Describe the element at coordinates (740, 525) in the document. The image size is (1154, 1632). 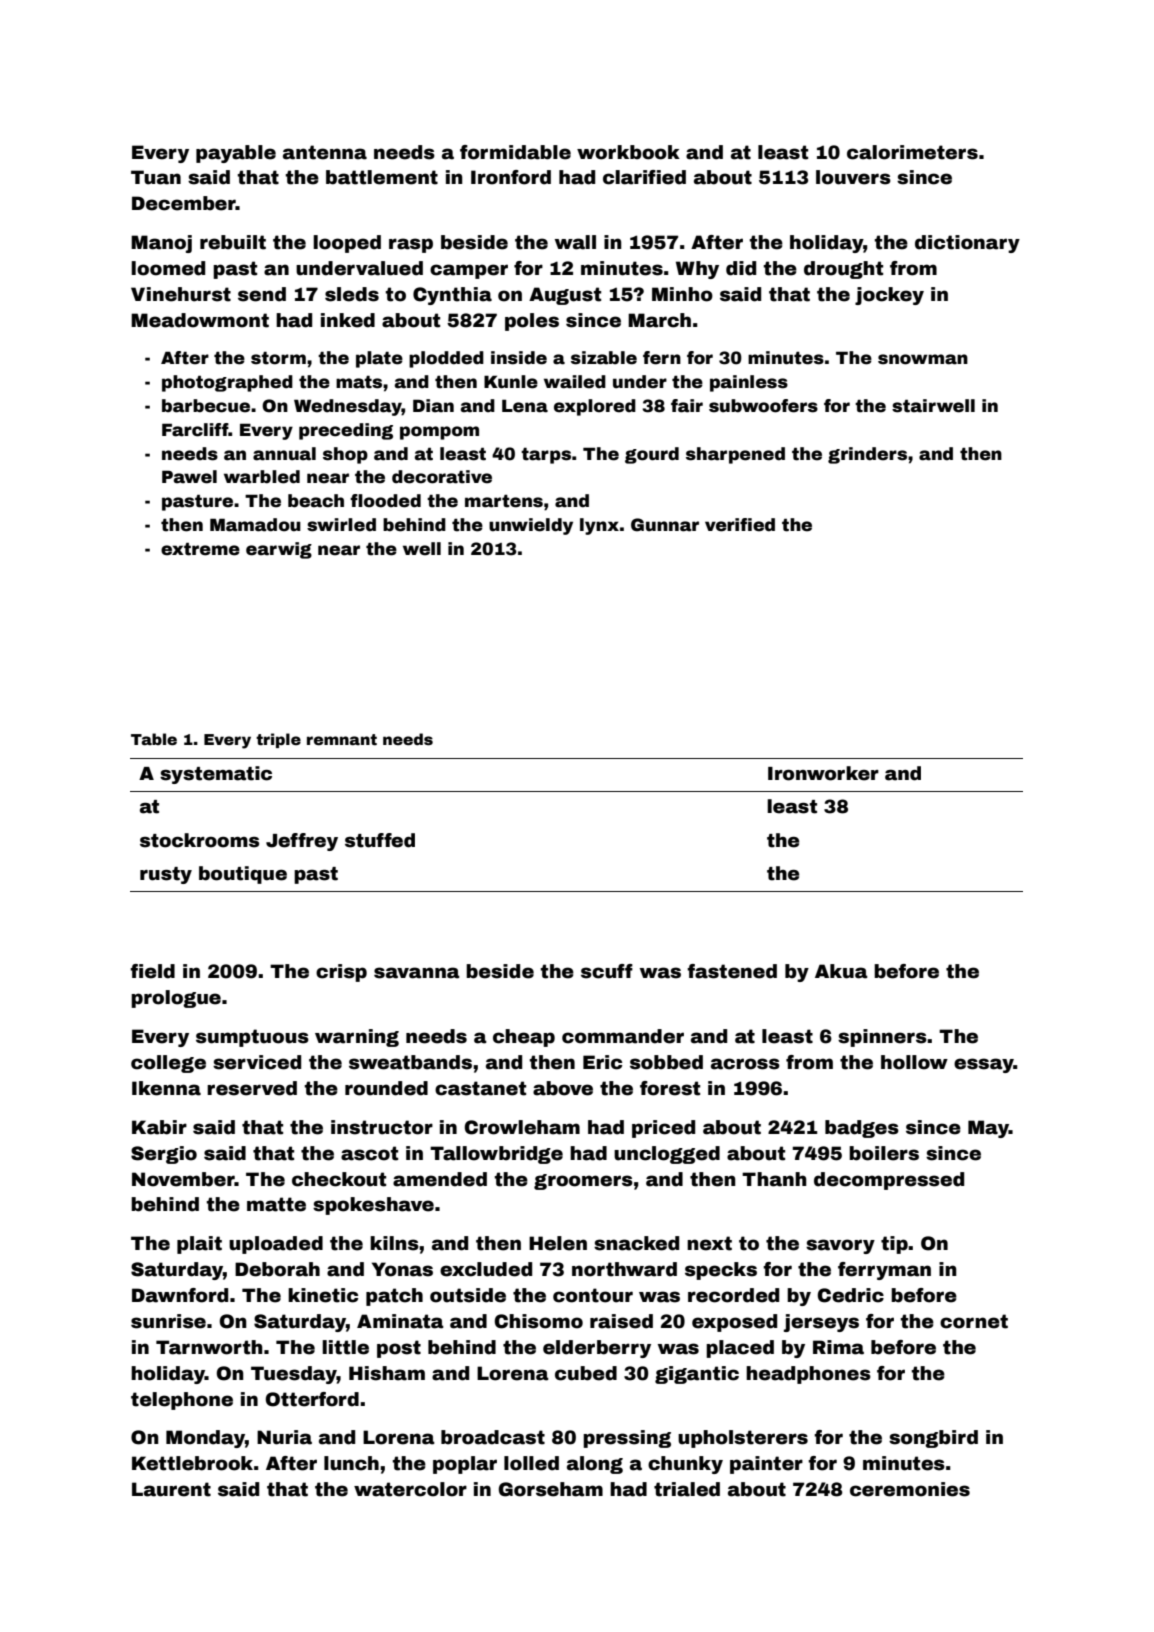
I see `verified` at that location.
